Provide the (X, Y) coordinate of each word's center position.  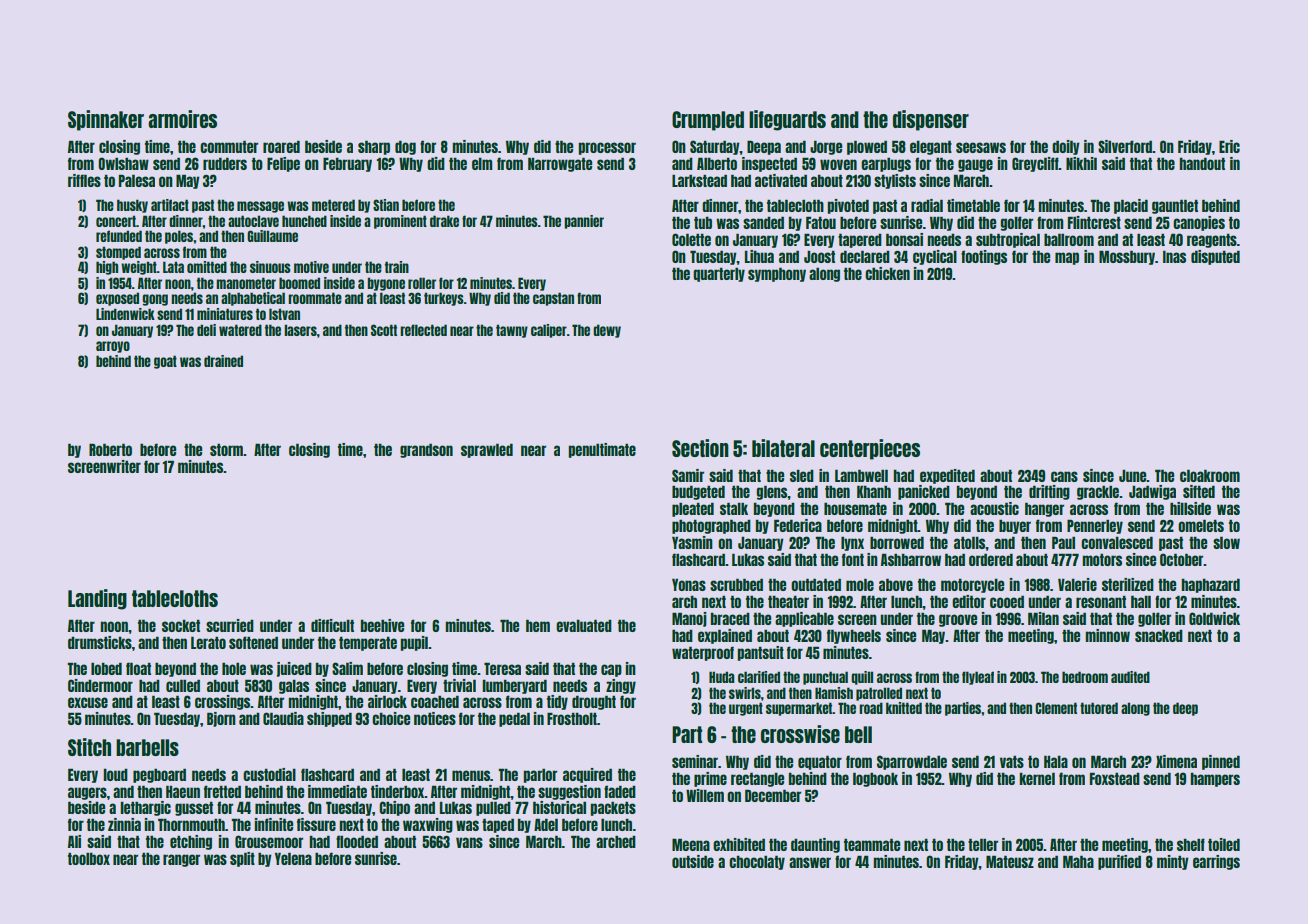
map (1067, 258)
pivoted (848, 206)
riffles (84, 180)
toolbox (89, 858)
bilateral (783, 448)
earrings (1216, 862)
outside (693, 861)
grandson (426, 450)
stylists (895, 181)
